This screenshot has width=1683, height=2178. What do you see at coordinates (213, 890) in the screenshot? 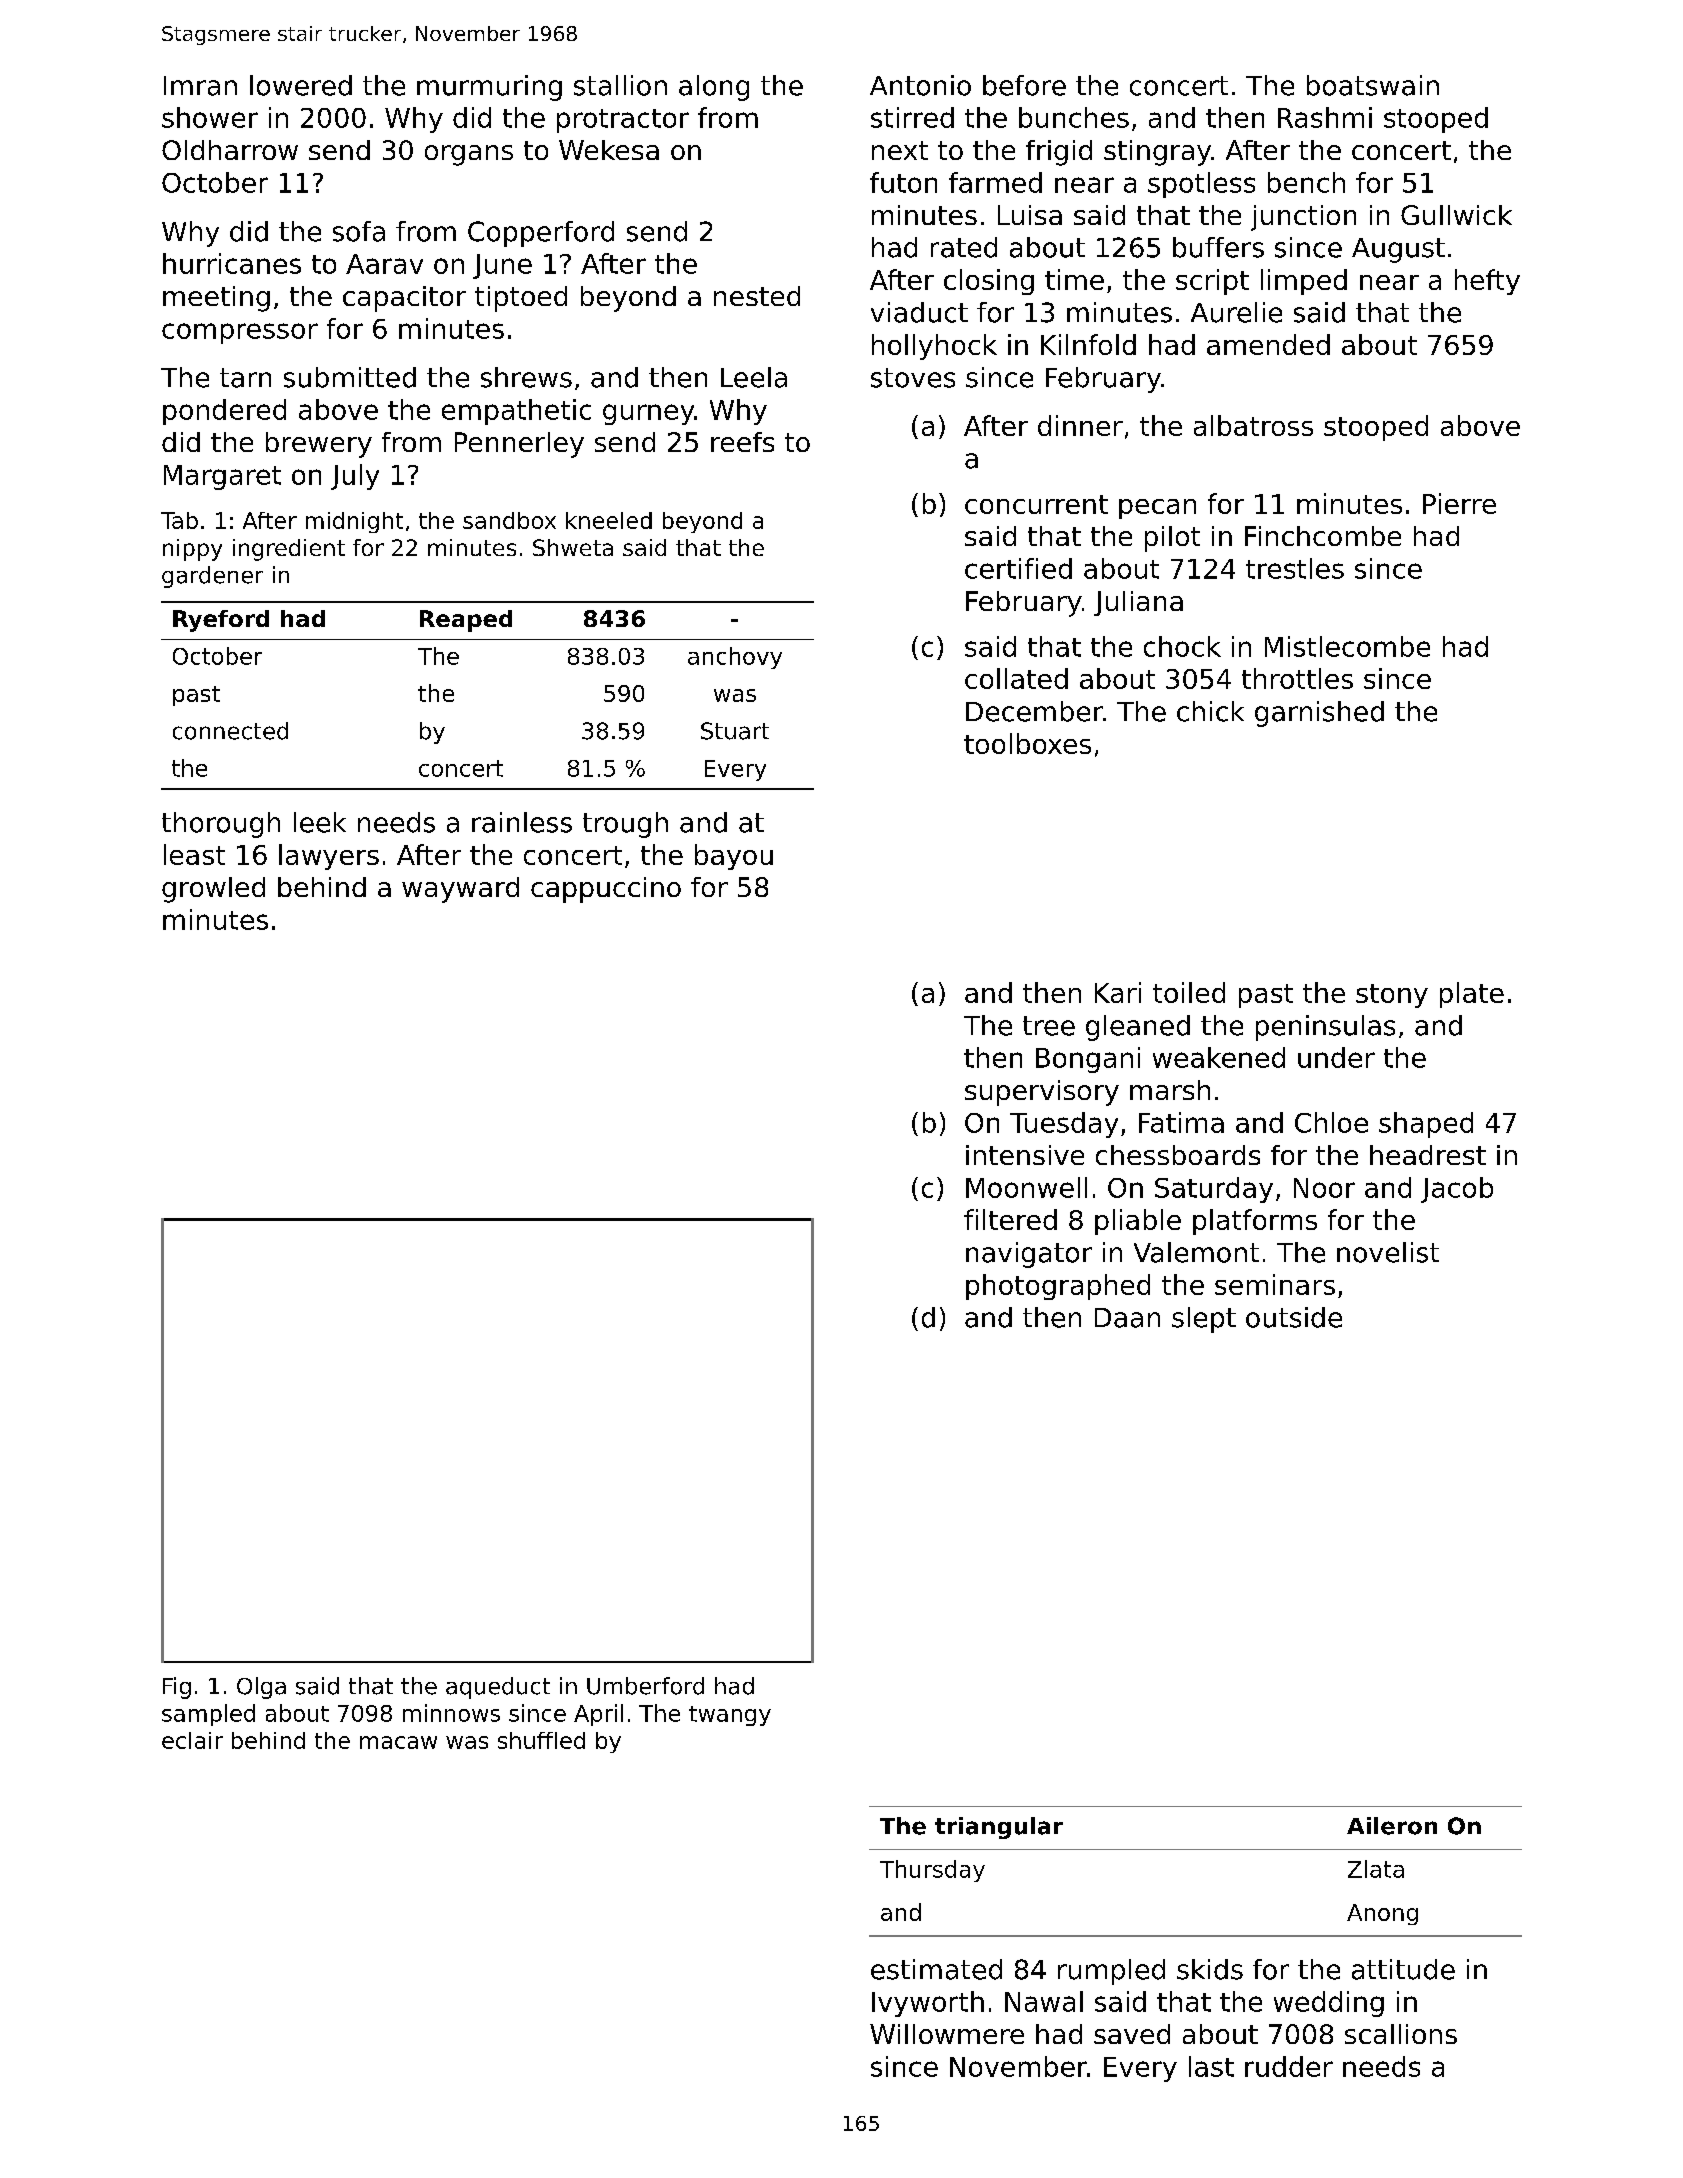
I see `growled` at bounding box center [213, 890].
